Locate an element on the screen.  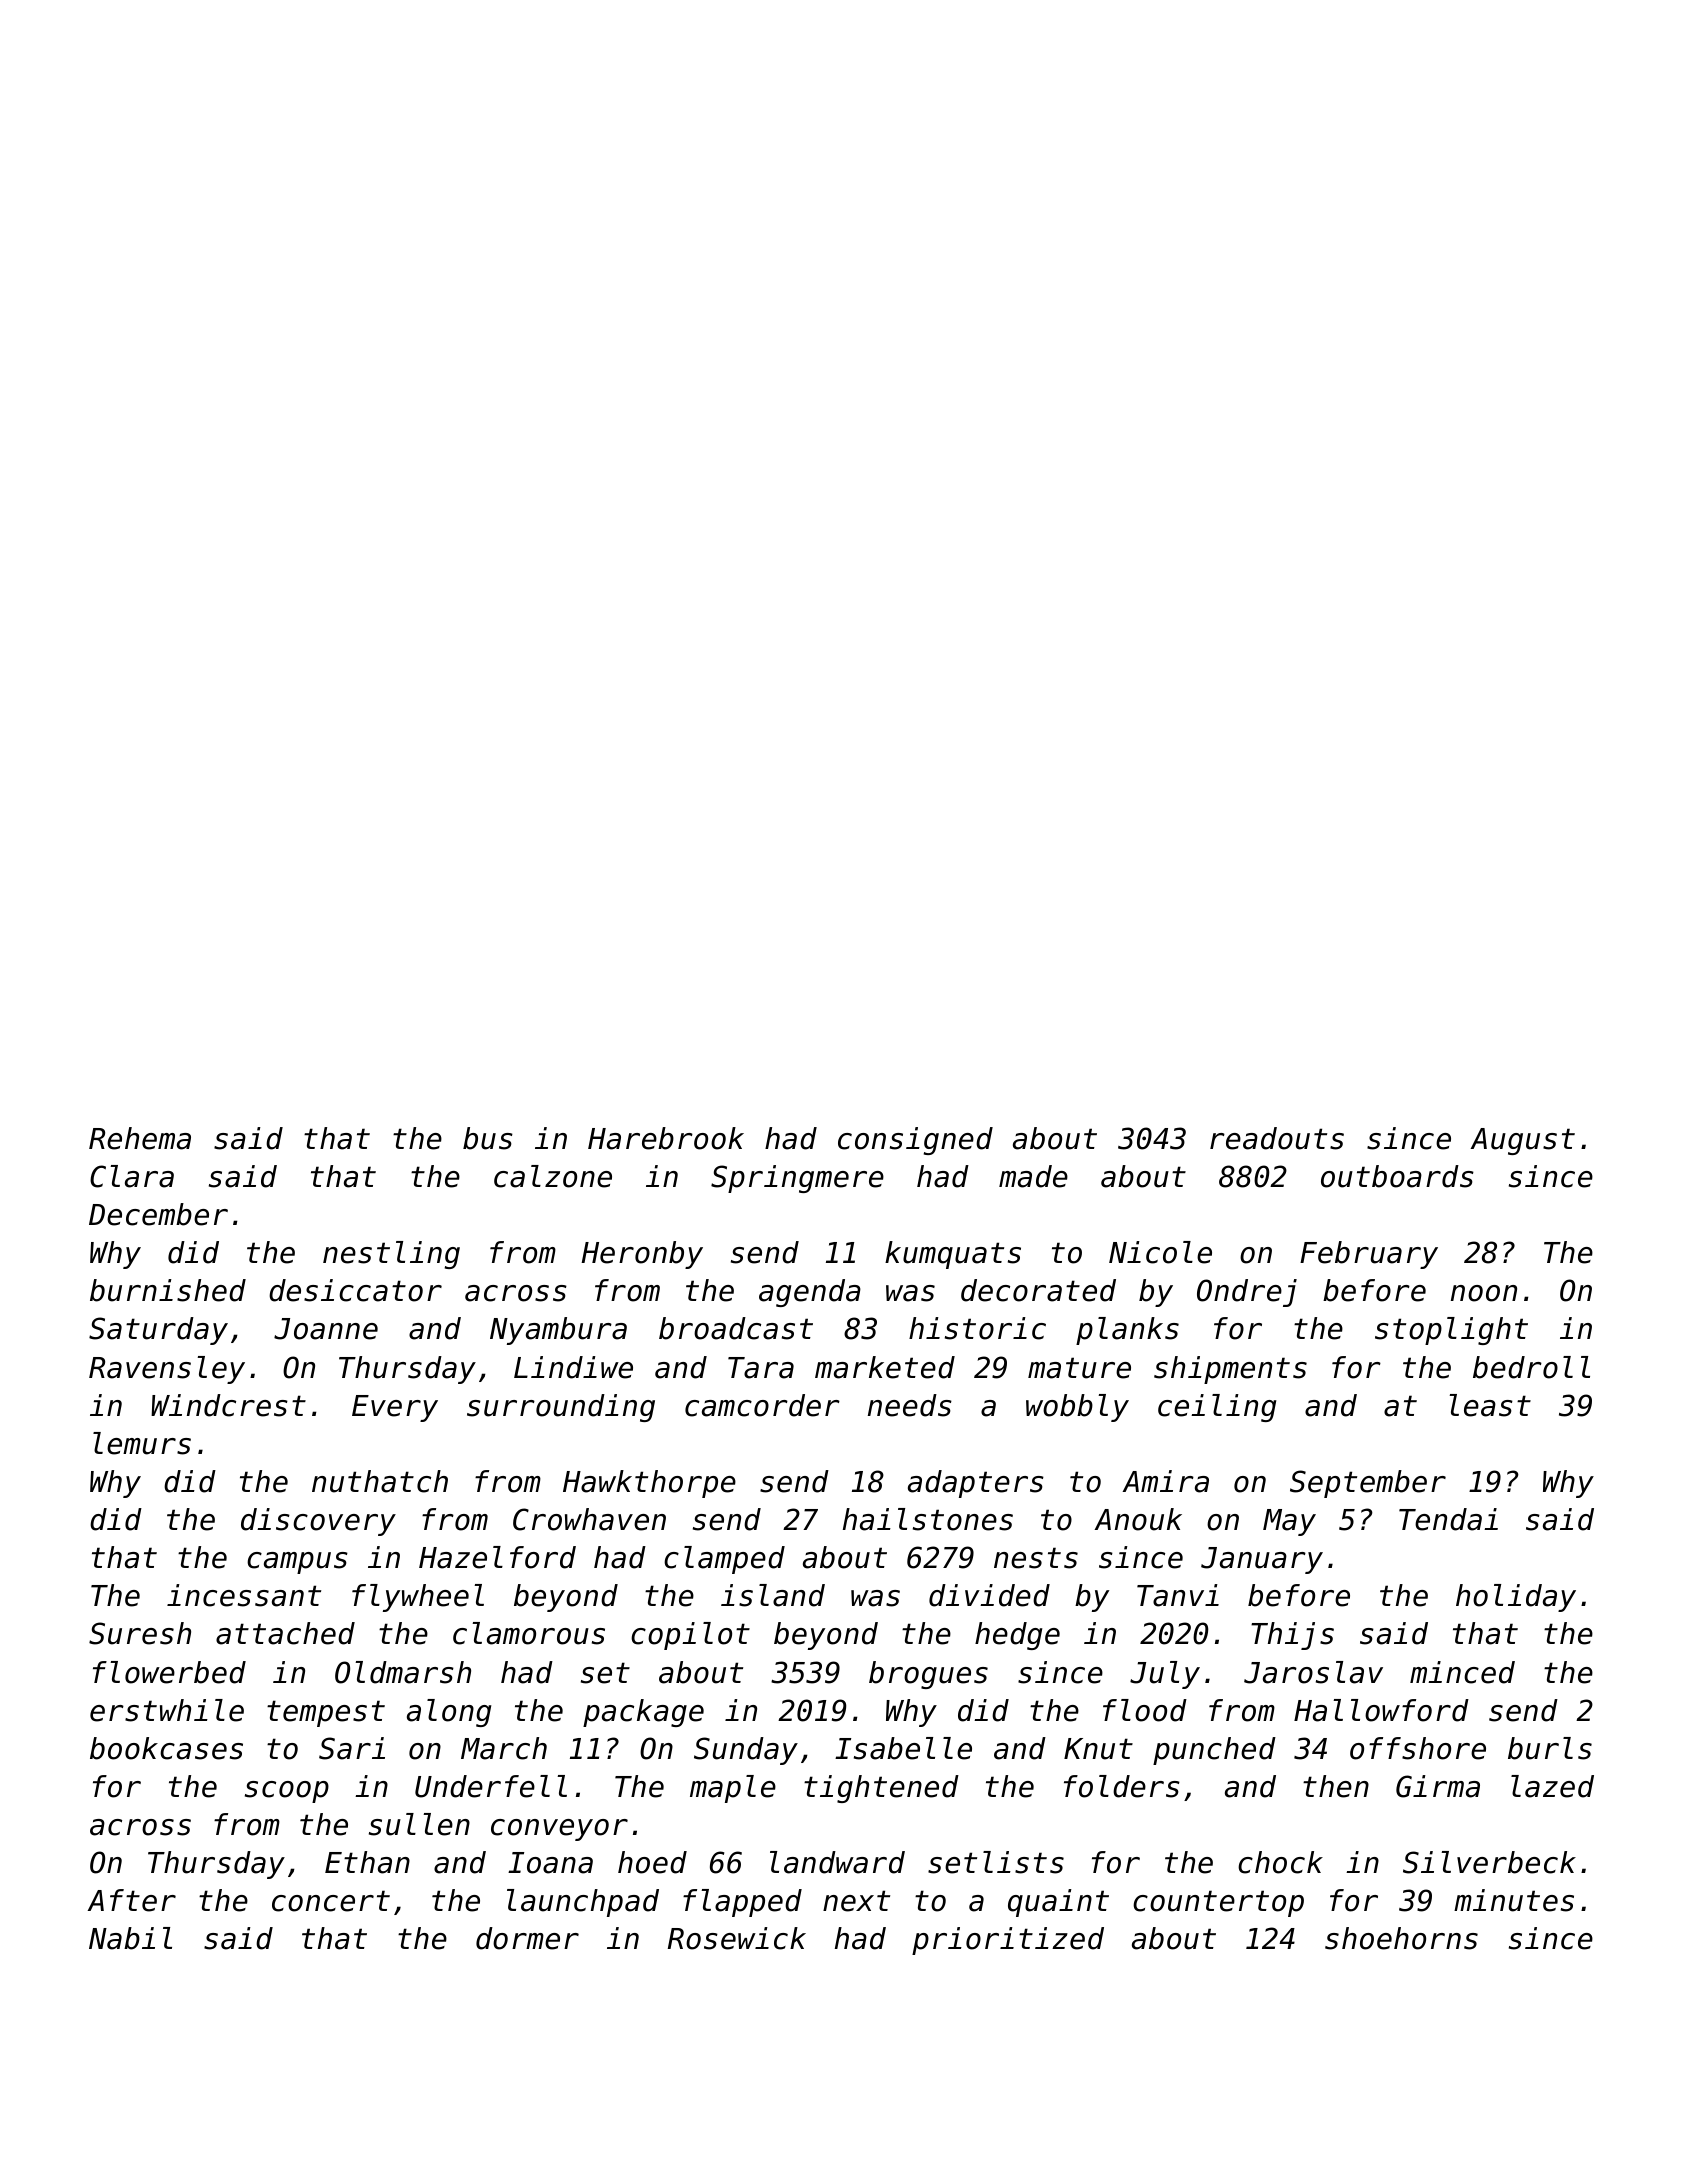
Tanvi is located at coordinates (1178, 1595).
